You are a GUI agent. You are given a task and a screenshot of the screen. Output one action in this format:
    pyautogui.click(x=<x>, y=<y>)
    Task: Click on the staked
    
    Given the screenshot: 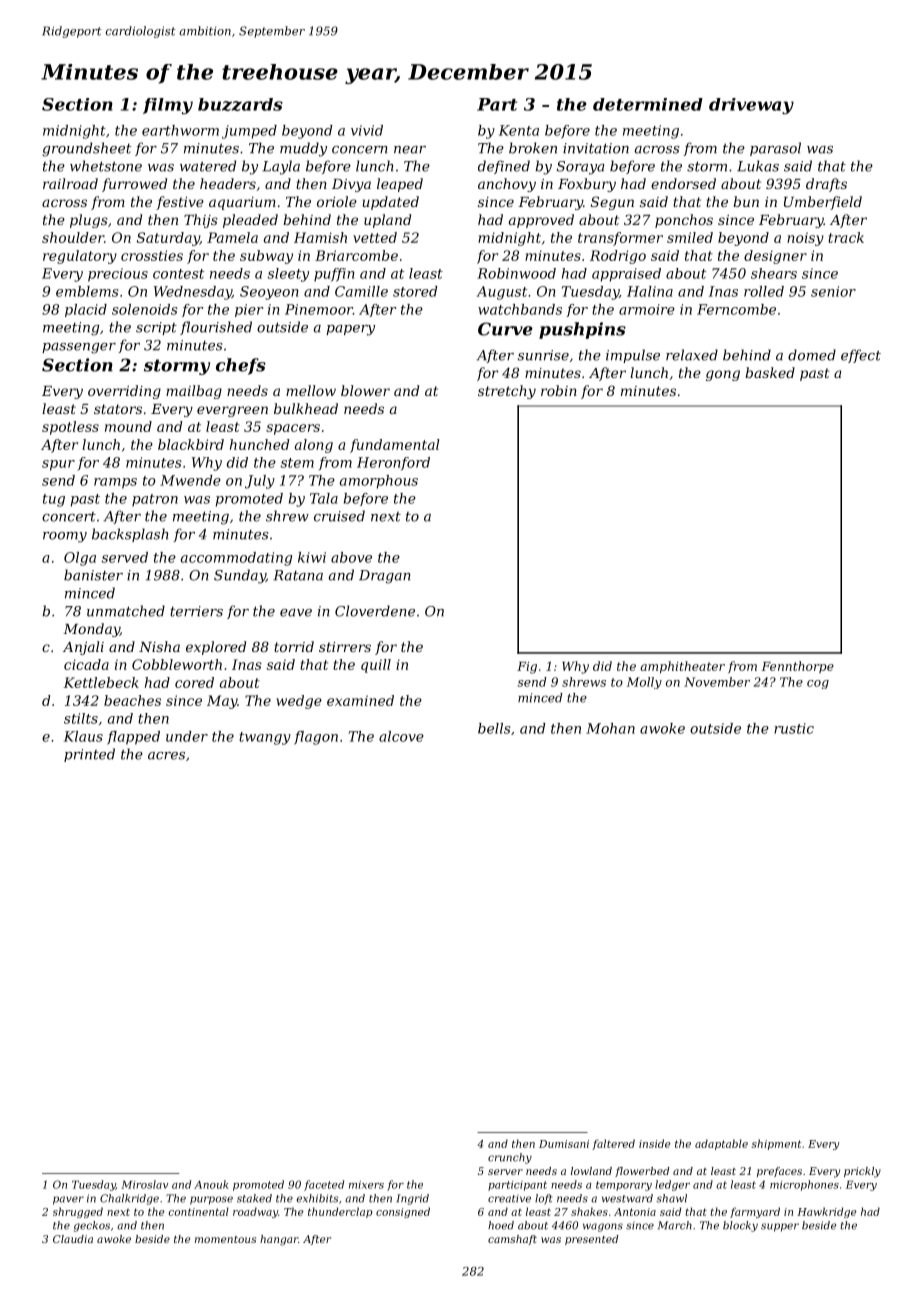 What is the action you would take?
    pyautogui.click(x=254, y=1198)
